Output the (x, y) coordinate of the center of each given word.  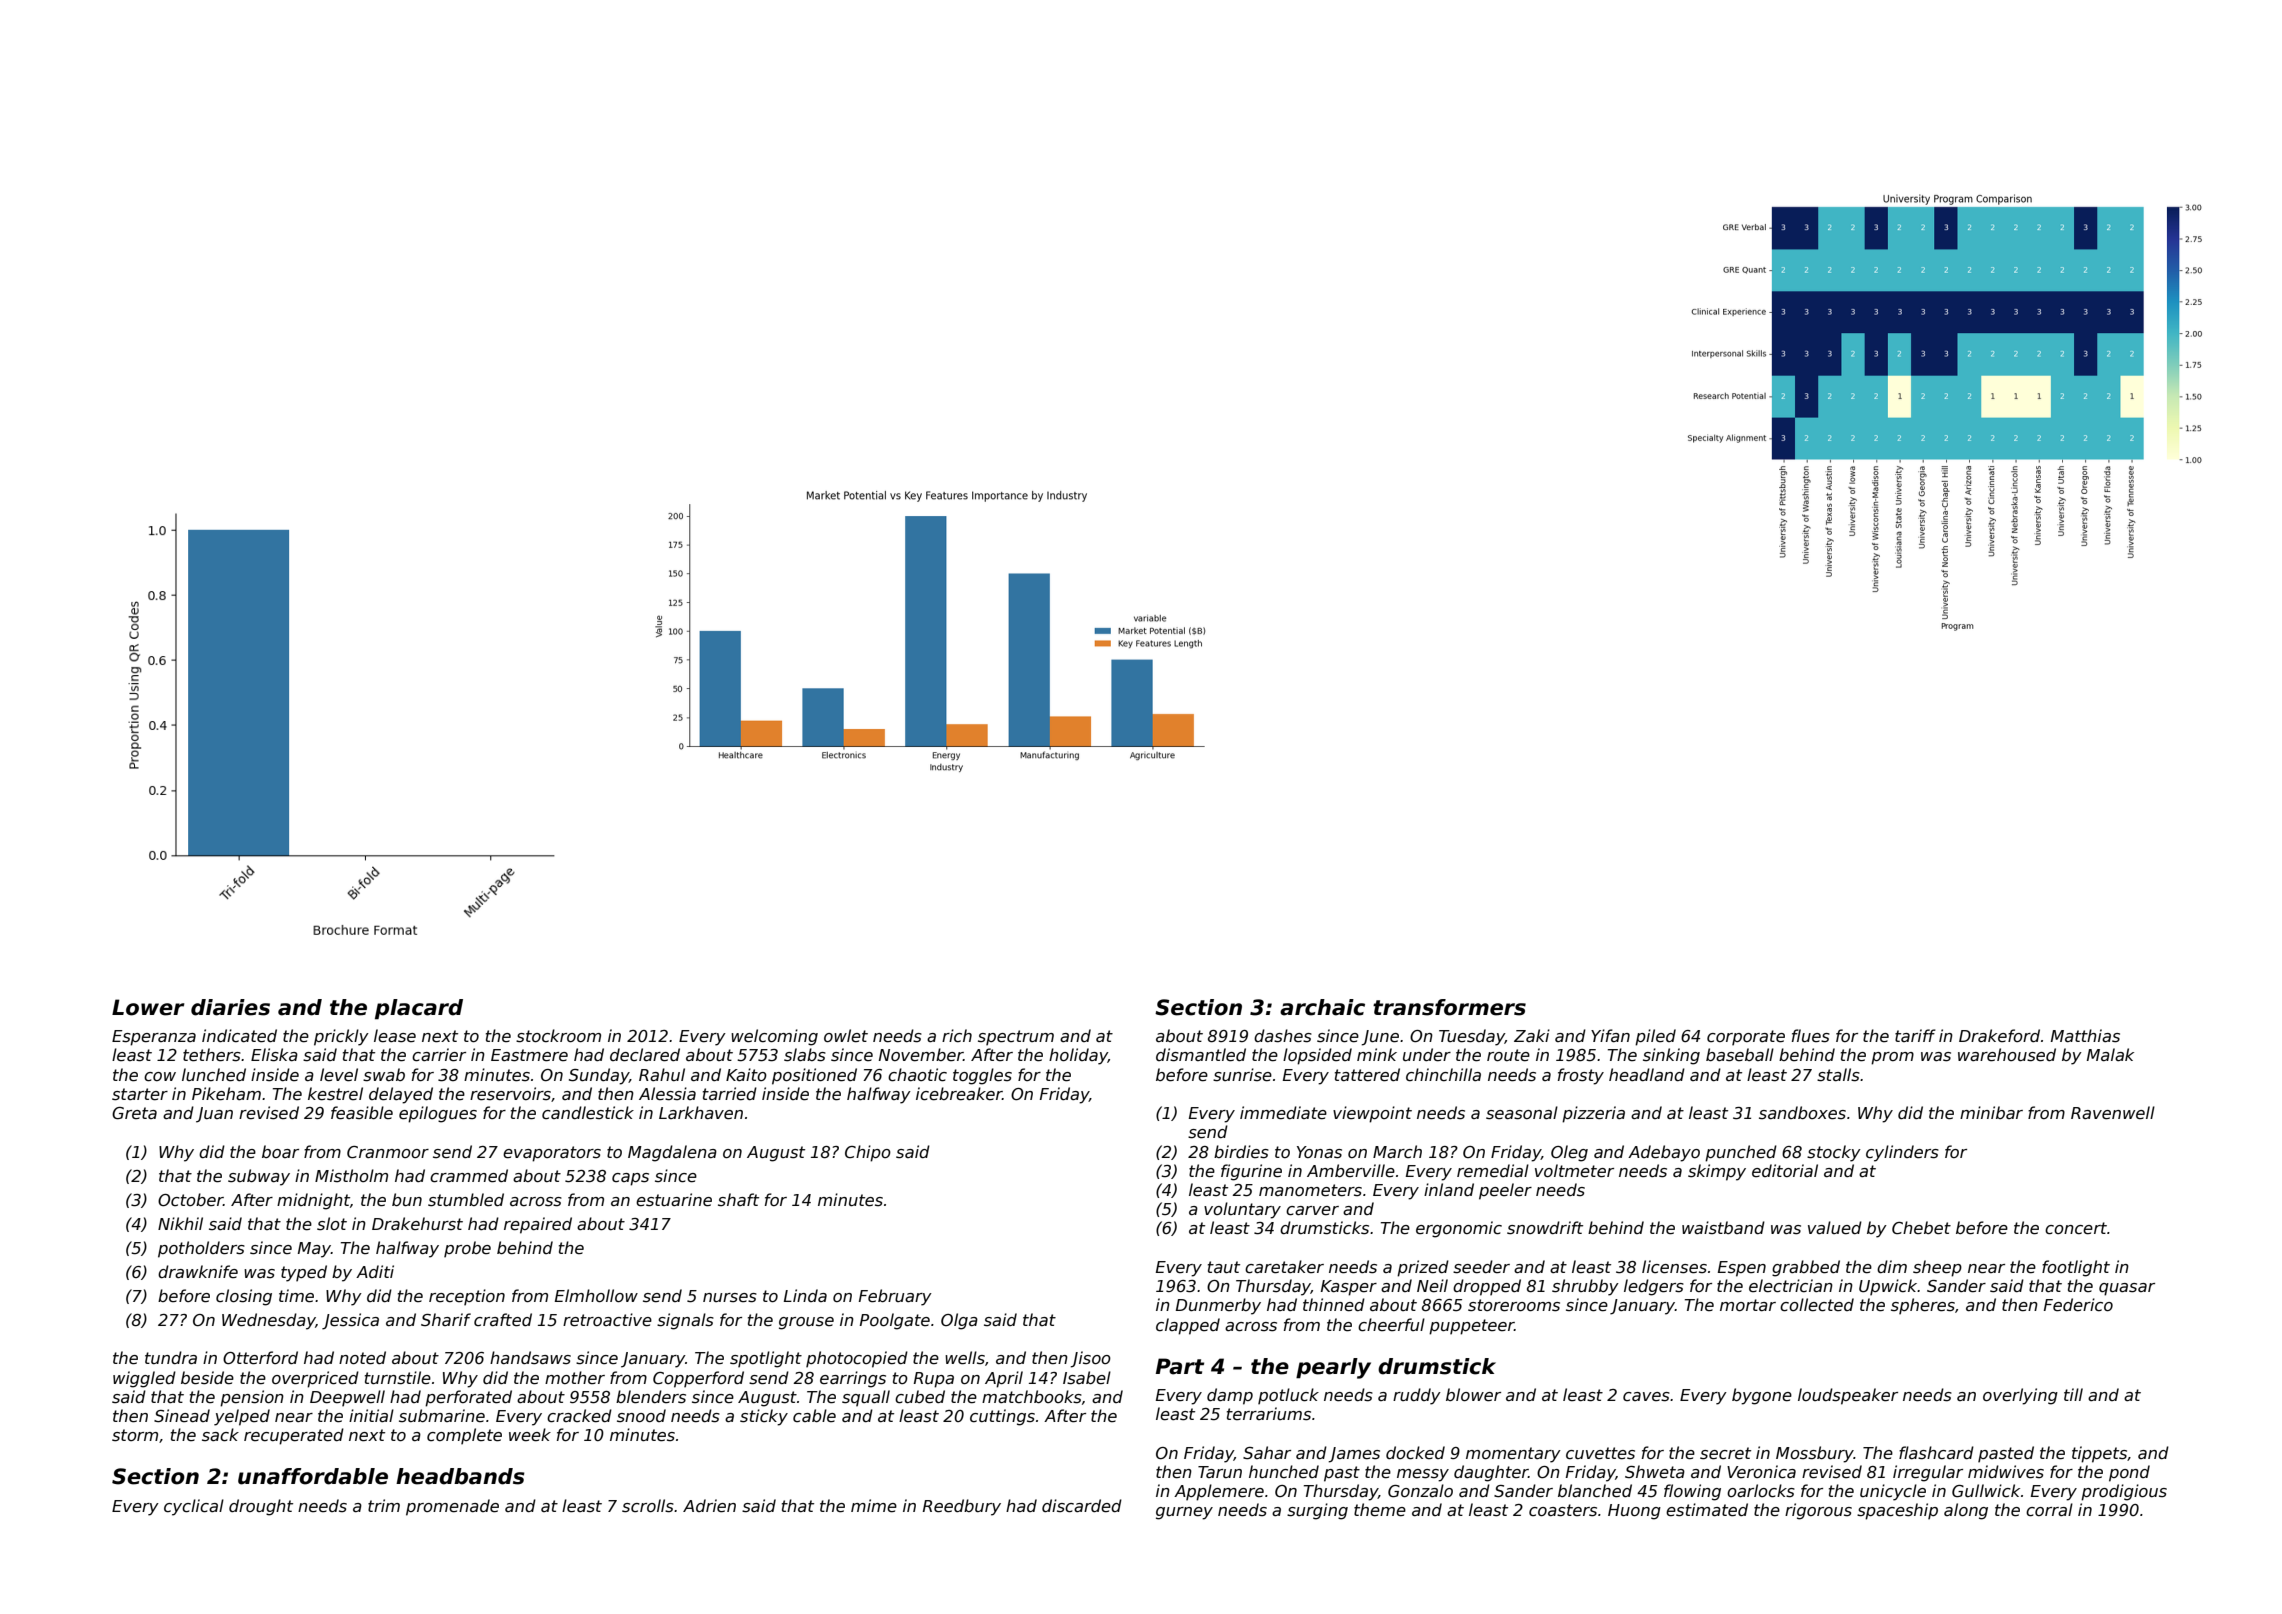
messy (1423, 1475)
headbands (460, 1476)
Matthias (2085, 1036)
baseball (1740, 1055)
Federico (2078, 1305)
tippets (2099, 1454)
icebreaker (959, 1094)
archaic (1322, 1007)
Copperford (698, 1379)
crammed (469, 1176)
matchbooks (1032, 1397)
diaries (230, 1007)
